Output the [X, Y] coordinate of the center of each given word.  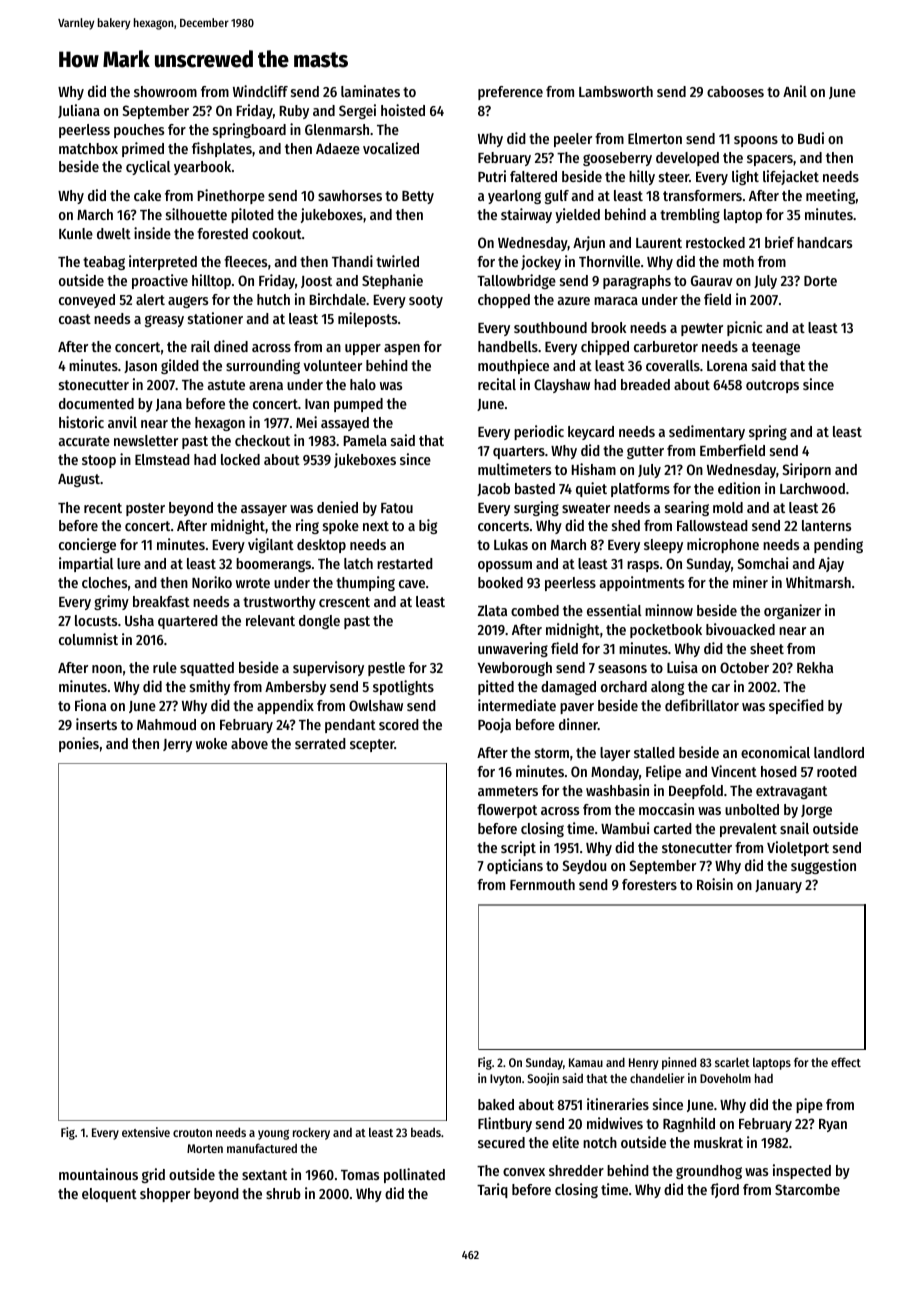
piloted [252, 215]
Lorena [727, 366]
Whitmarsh [818, 582]
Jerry [177, 745]
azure [574, 301]
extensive [146, 1132]
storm [552, 753]
